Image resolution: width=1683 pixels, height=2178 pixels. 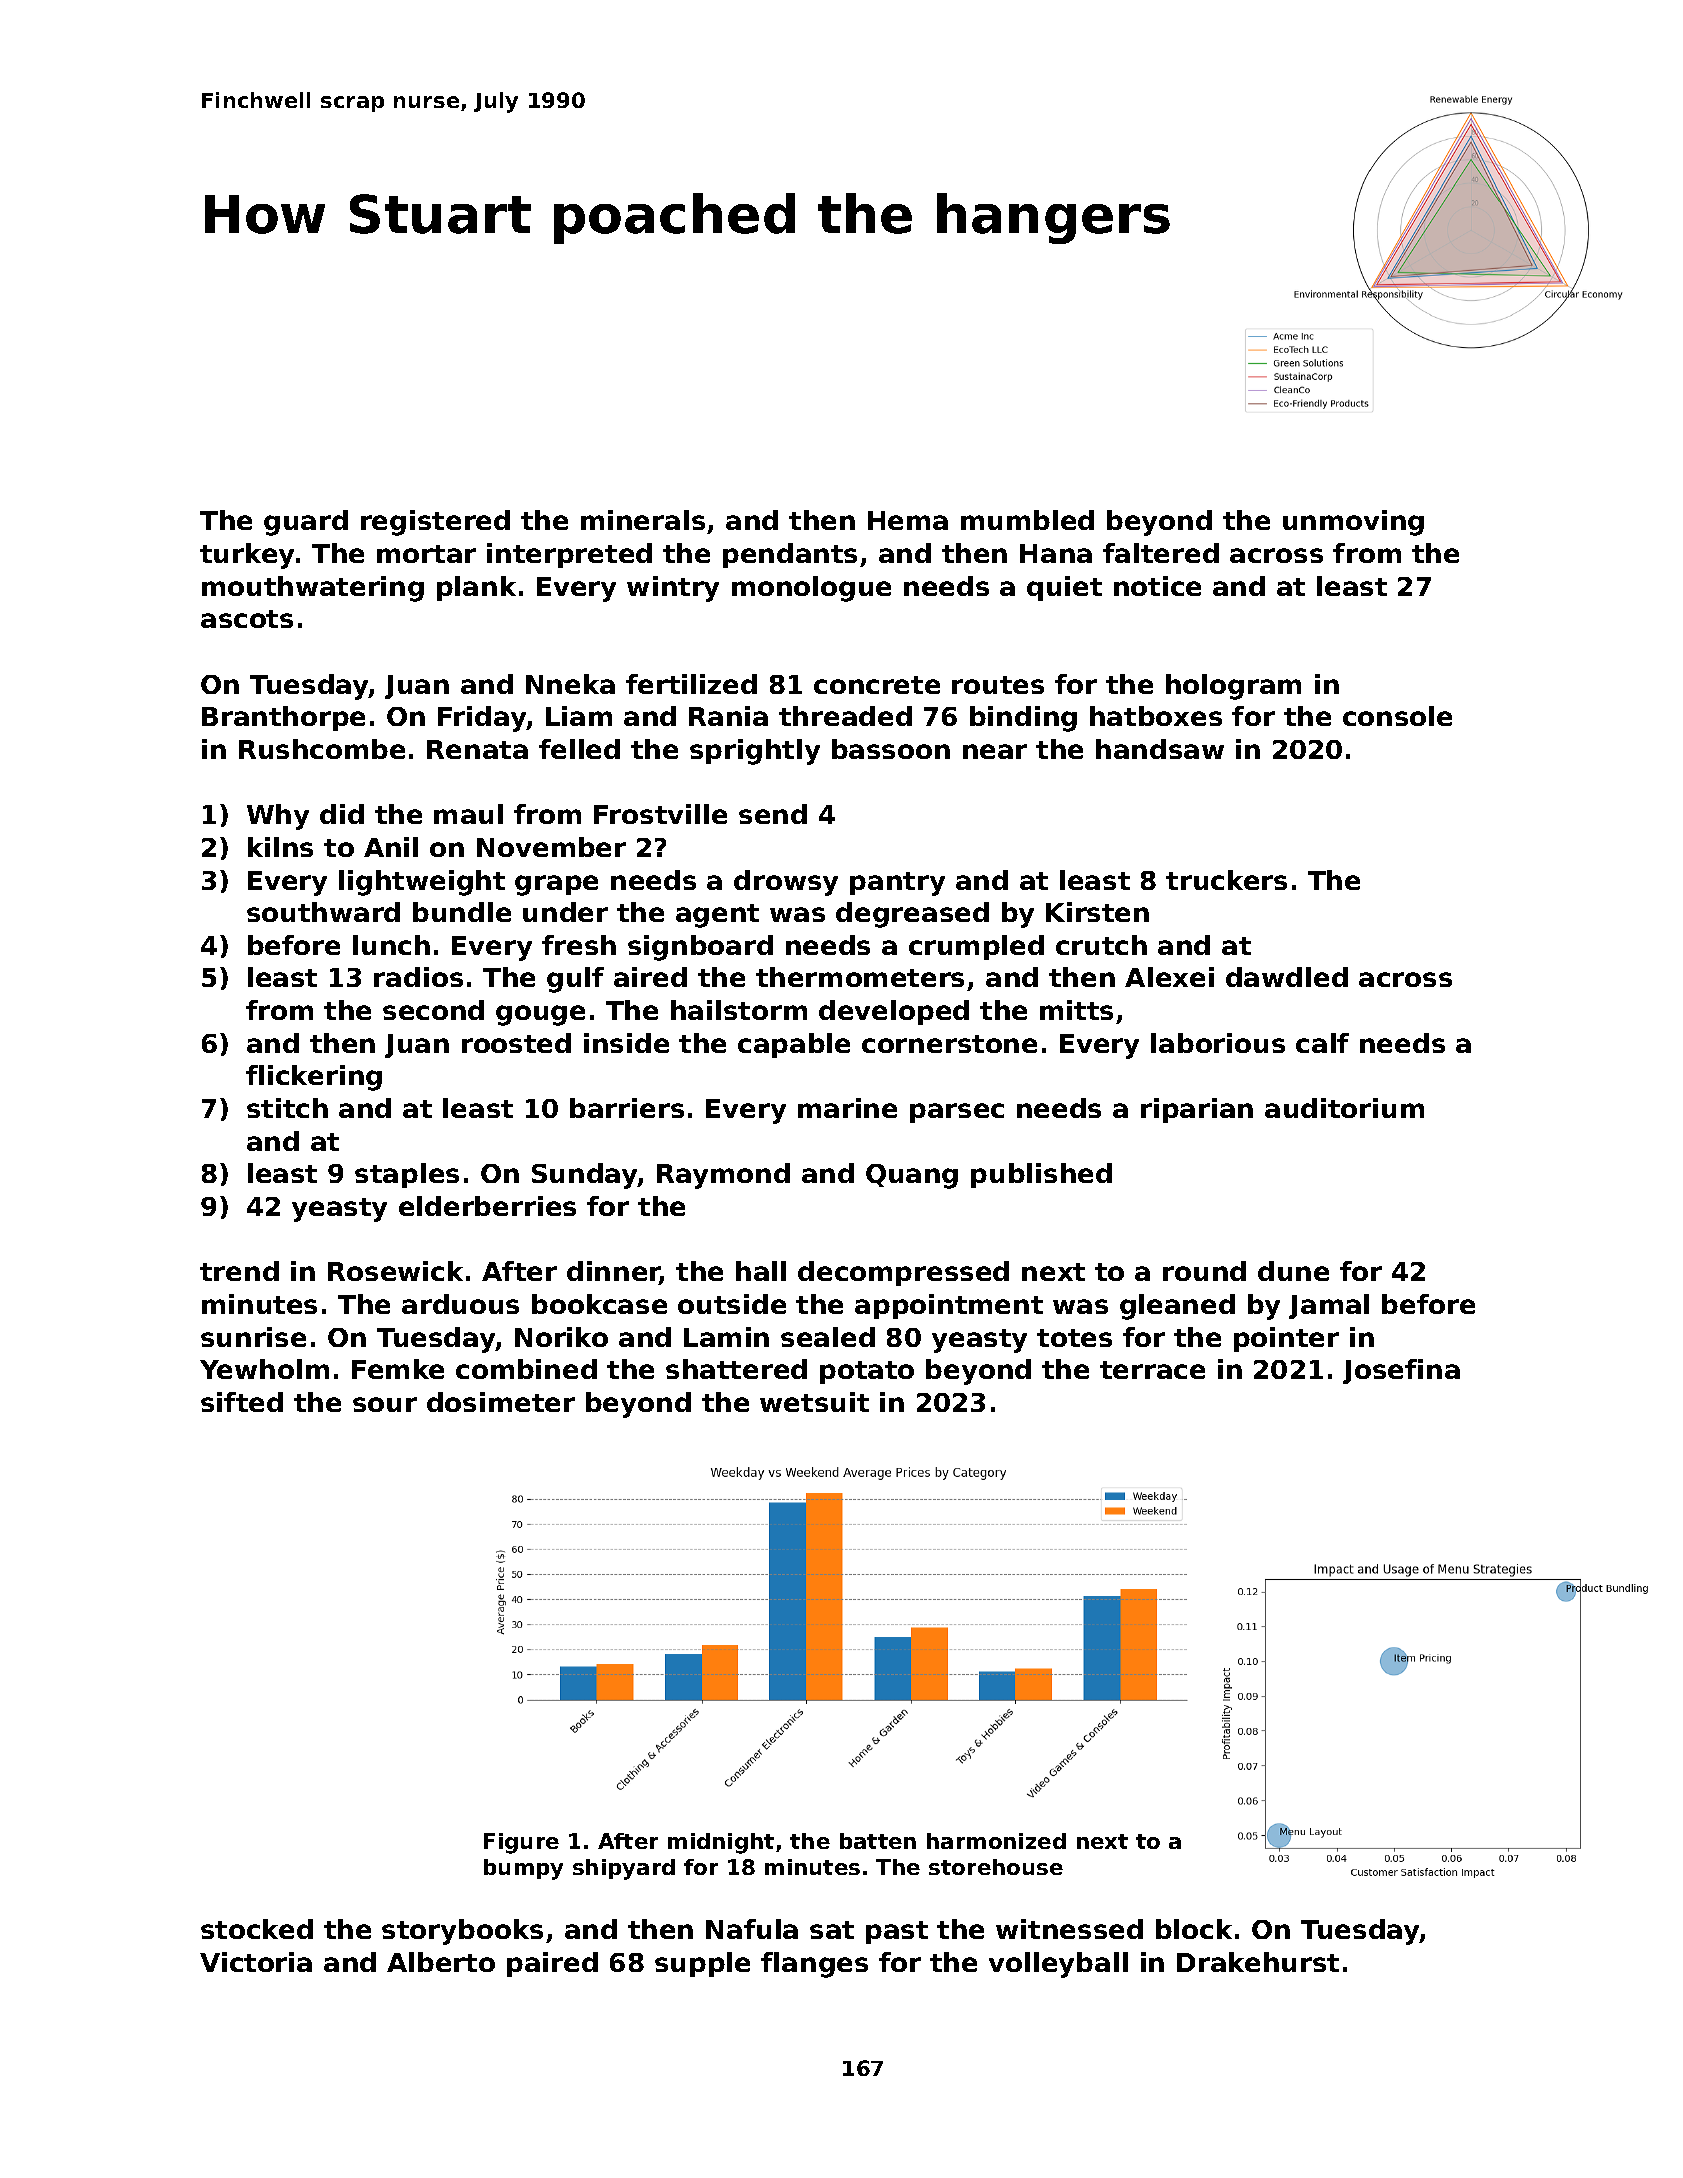 I want to click on unmoving, so click(x=1353, y=523).
